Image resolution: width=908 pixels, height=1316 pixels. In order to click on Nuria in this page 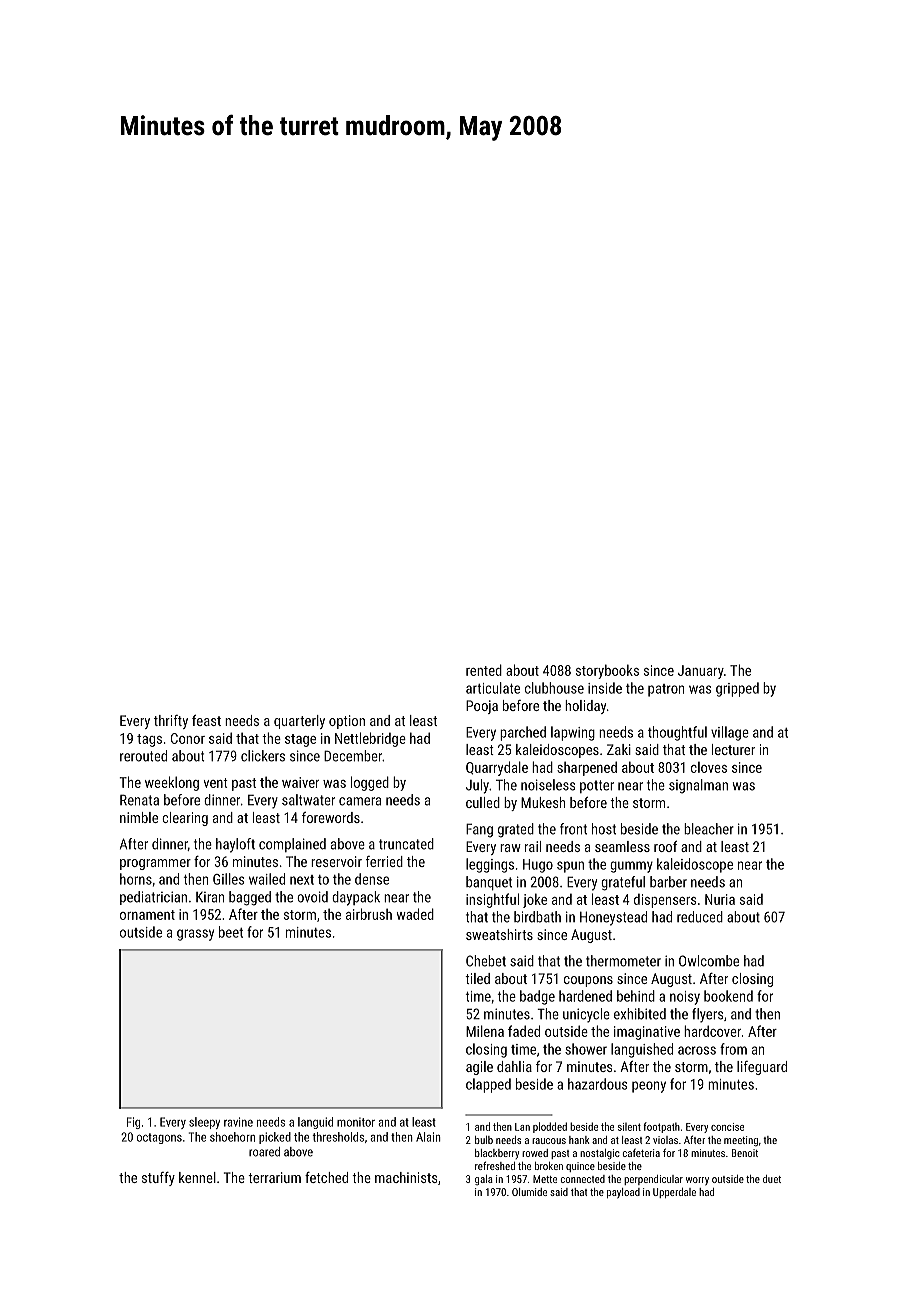, I will do `click(720, 899)`.
